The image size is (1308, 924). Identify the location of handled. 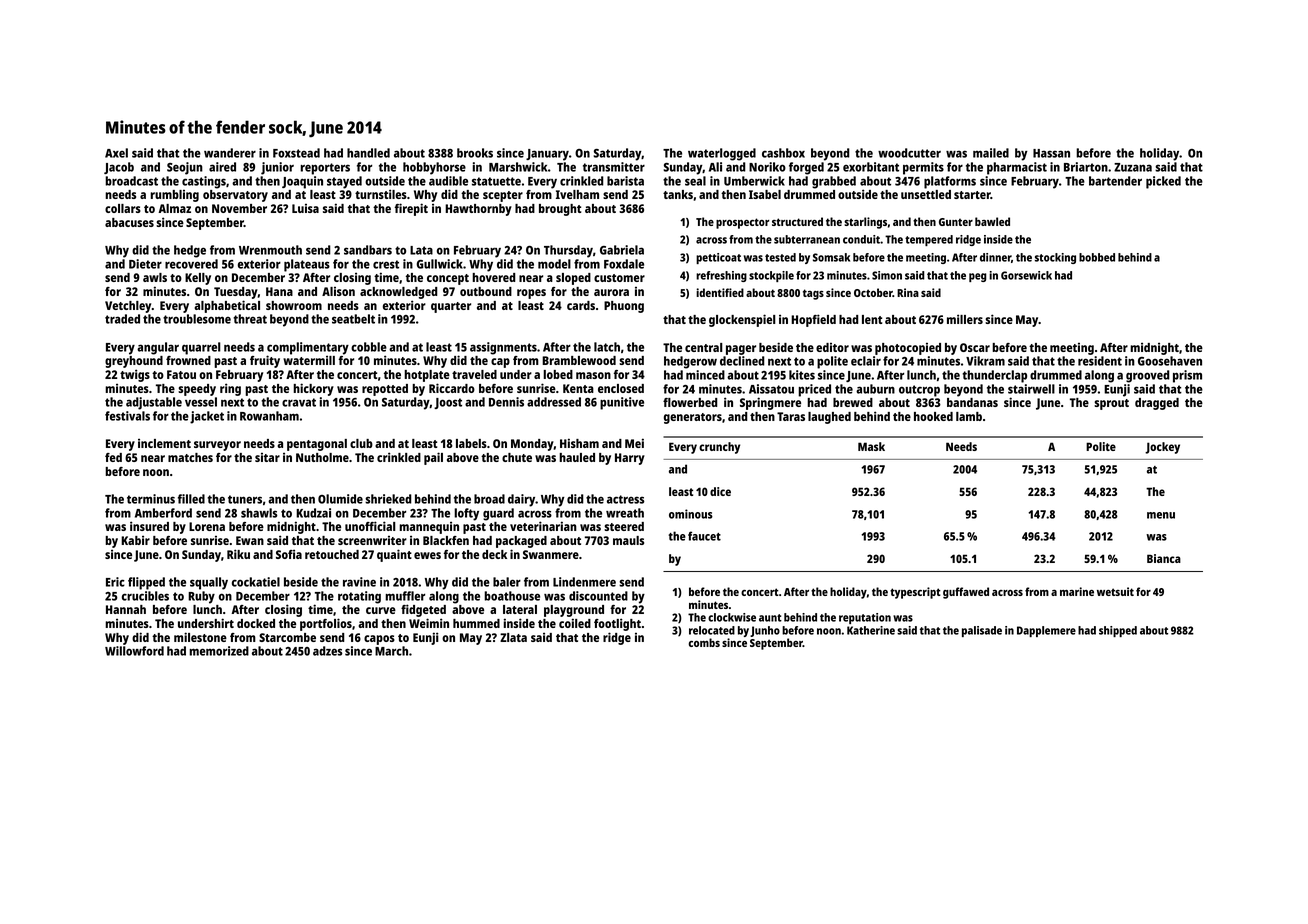
(368, 153).
